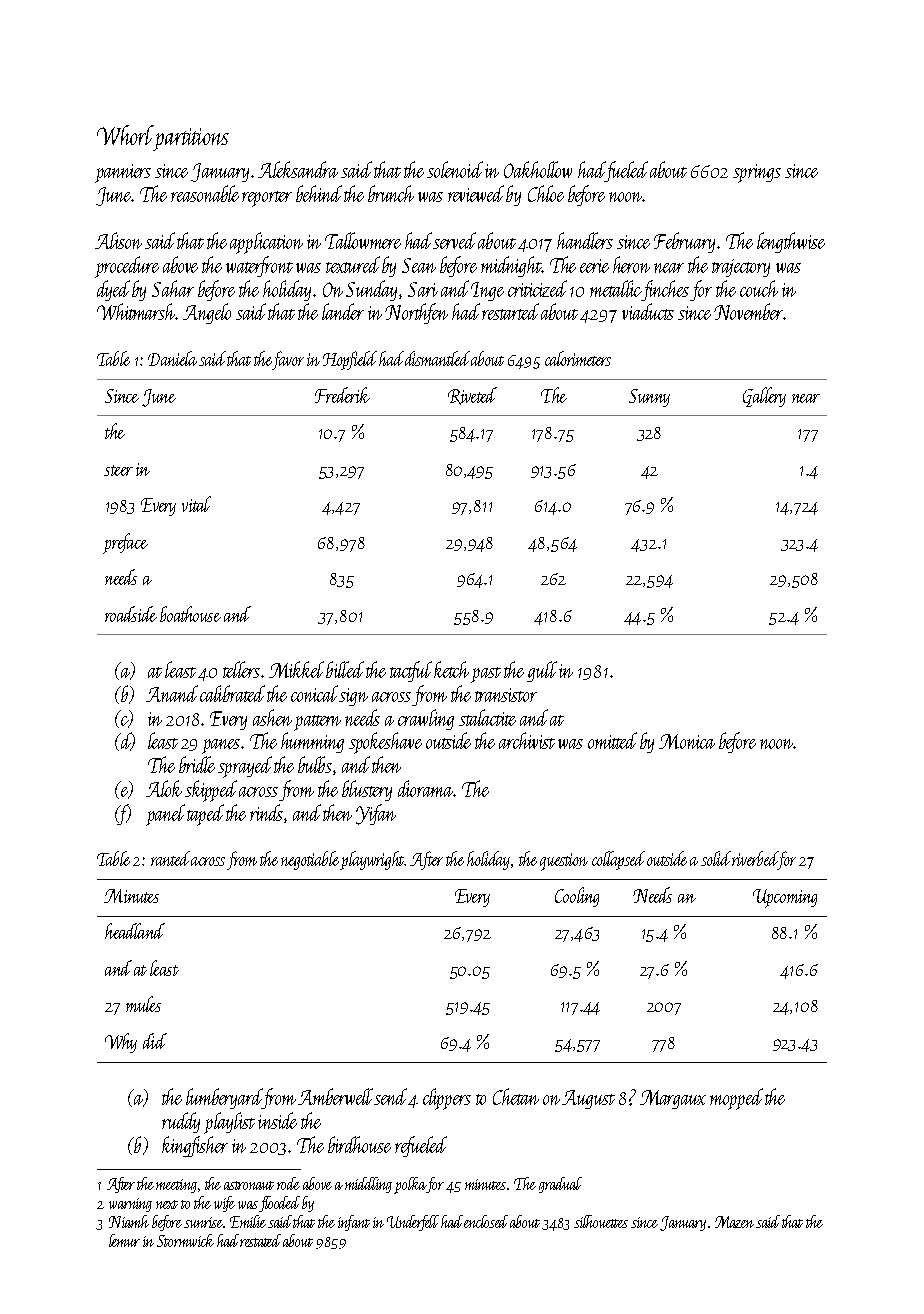 The image size is (924, 1314). Describe the element at coordinates (560, 1185) in the screenshot. I see `gradual` at that location.
